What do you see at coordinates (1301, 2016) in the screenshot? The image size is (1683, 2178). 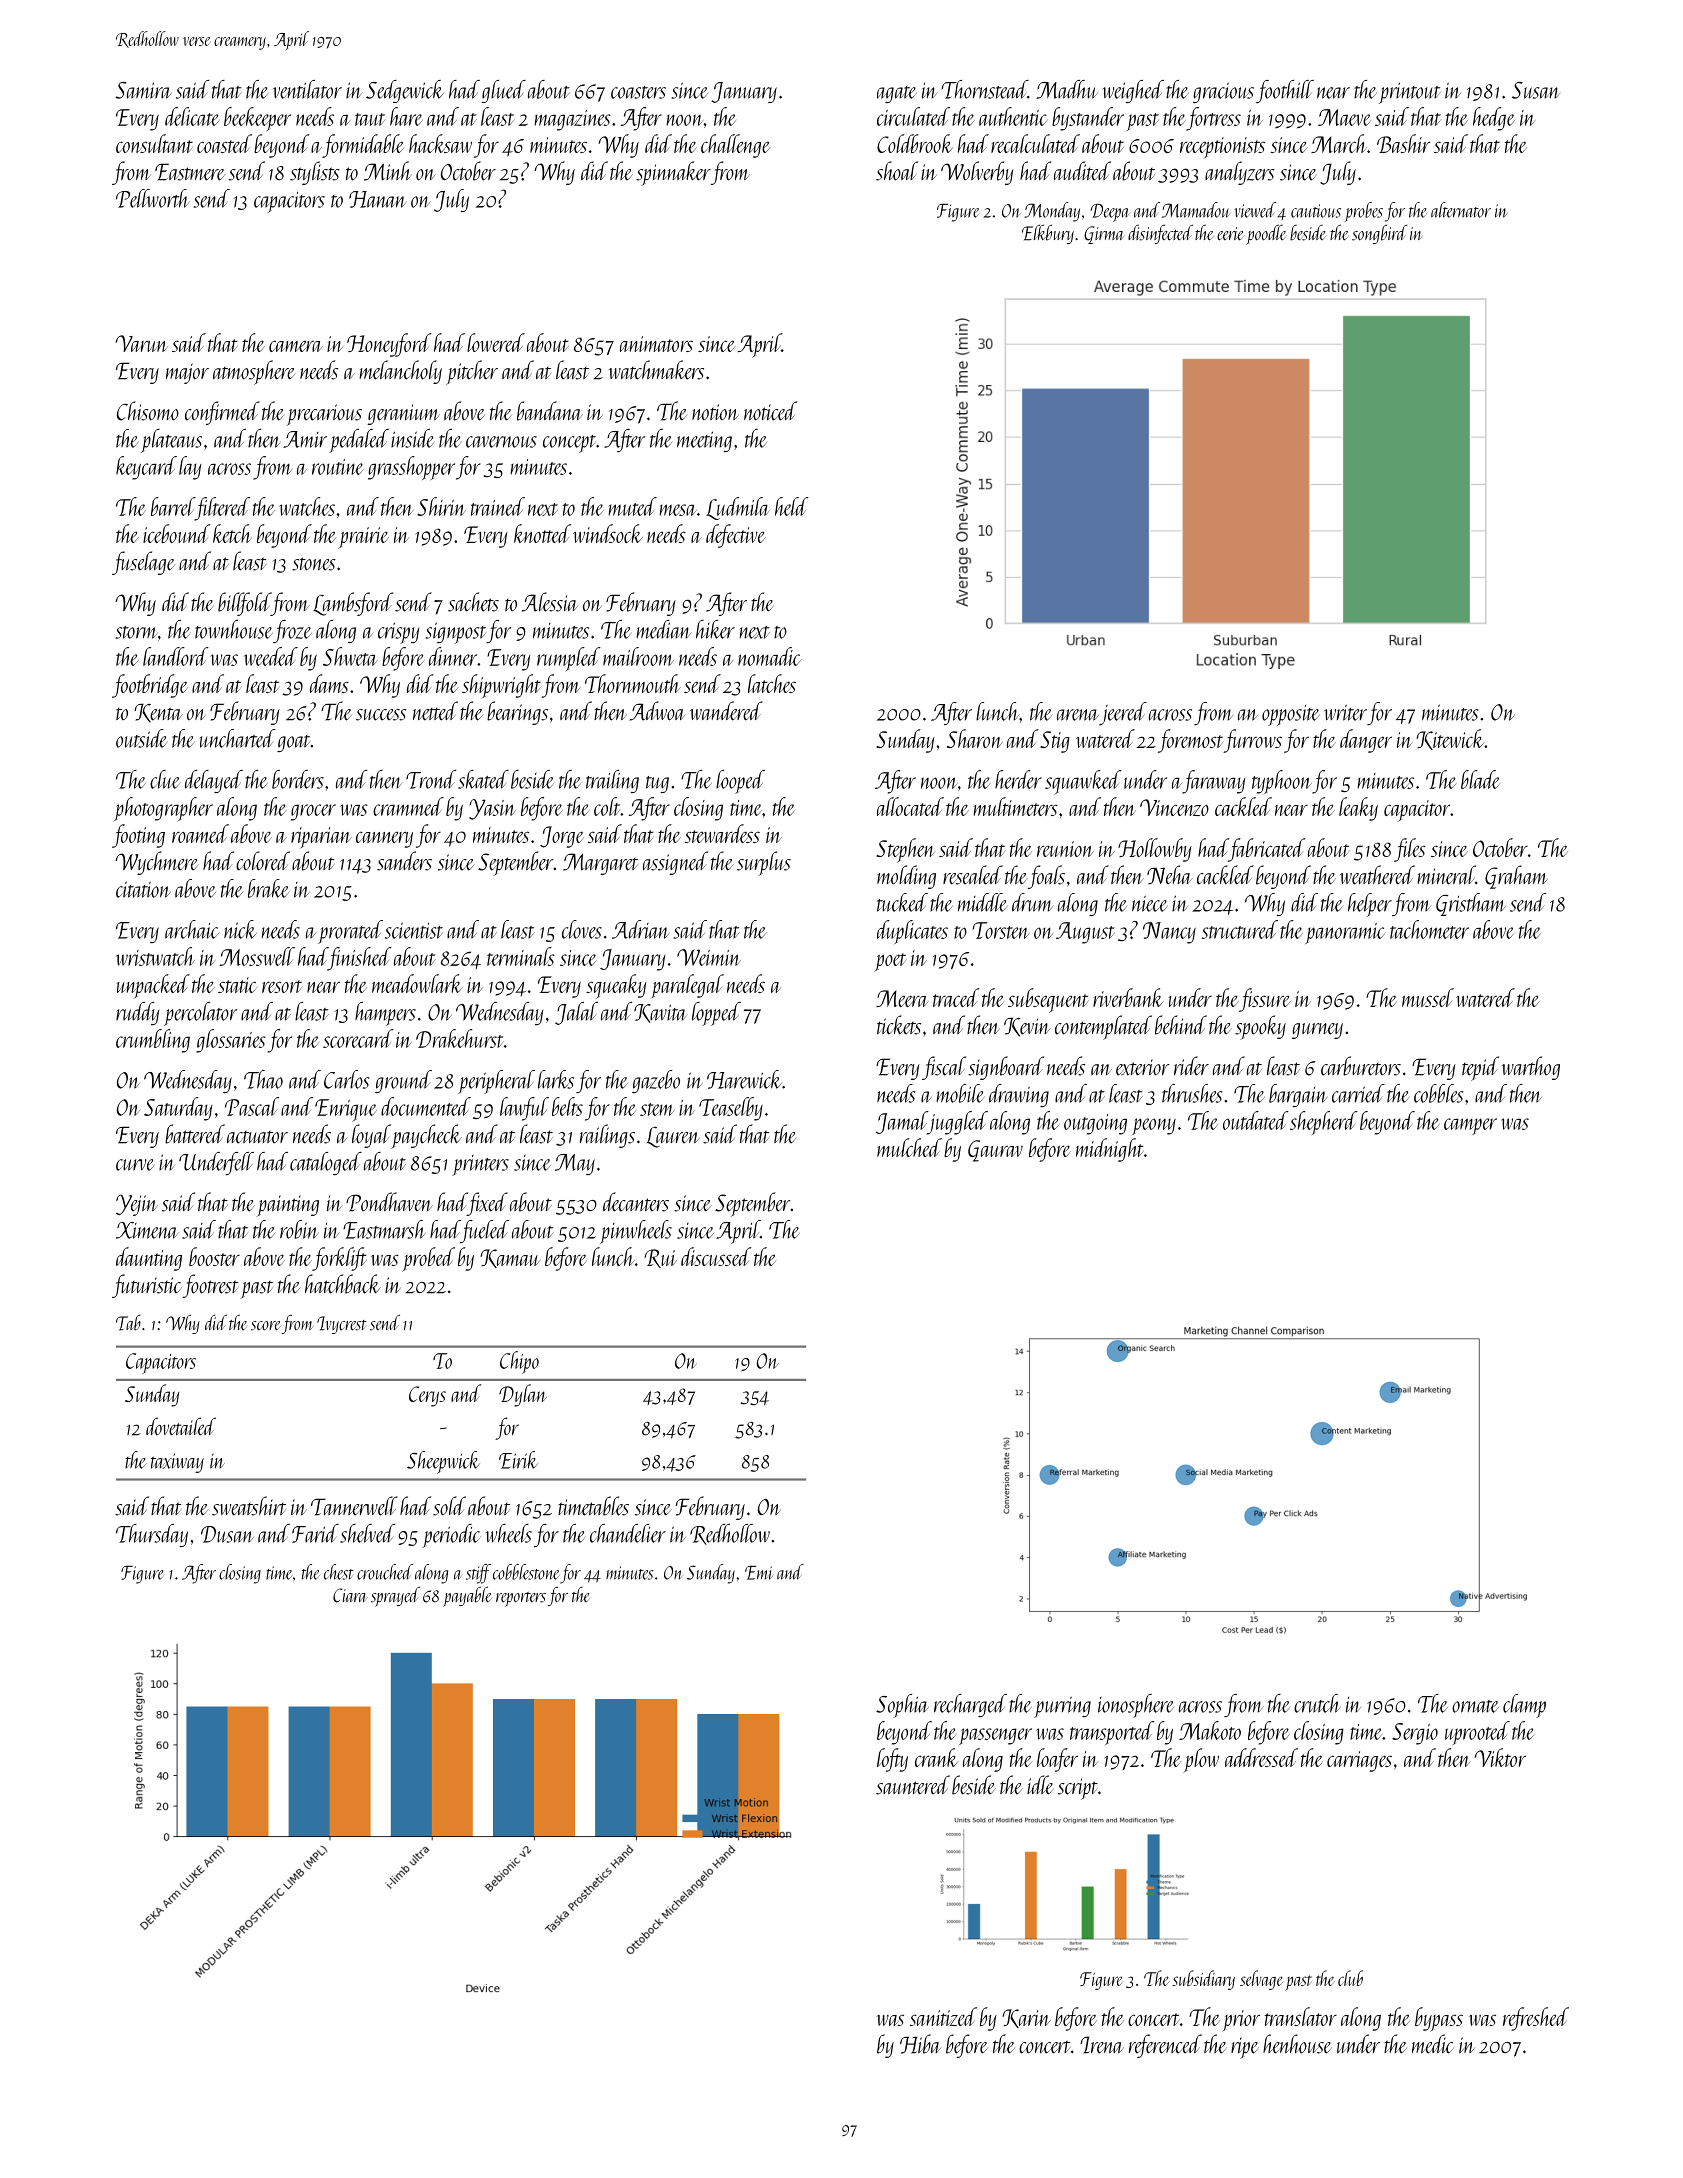 I see `translator` at bounding box center [1301, 2016].
